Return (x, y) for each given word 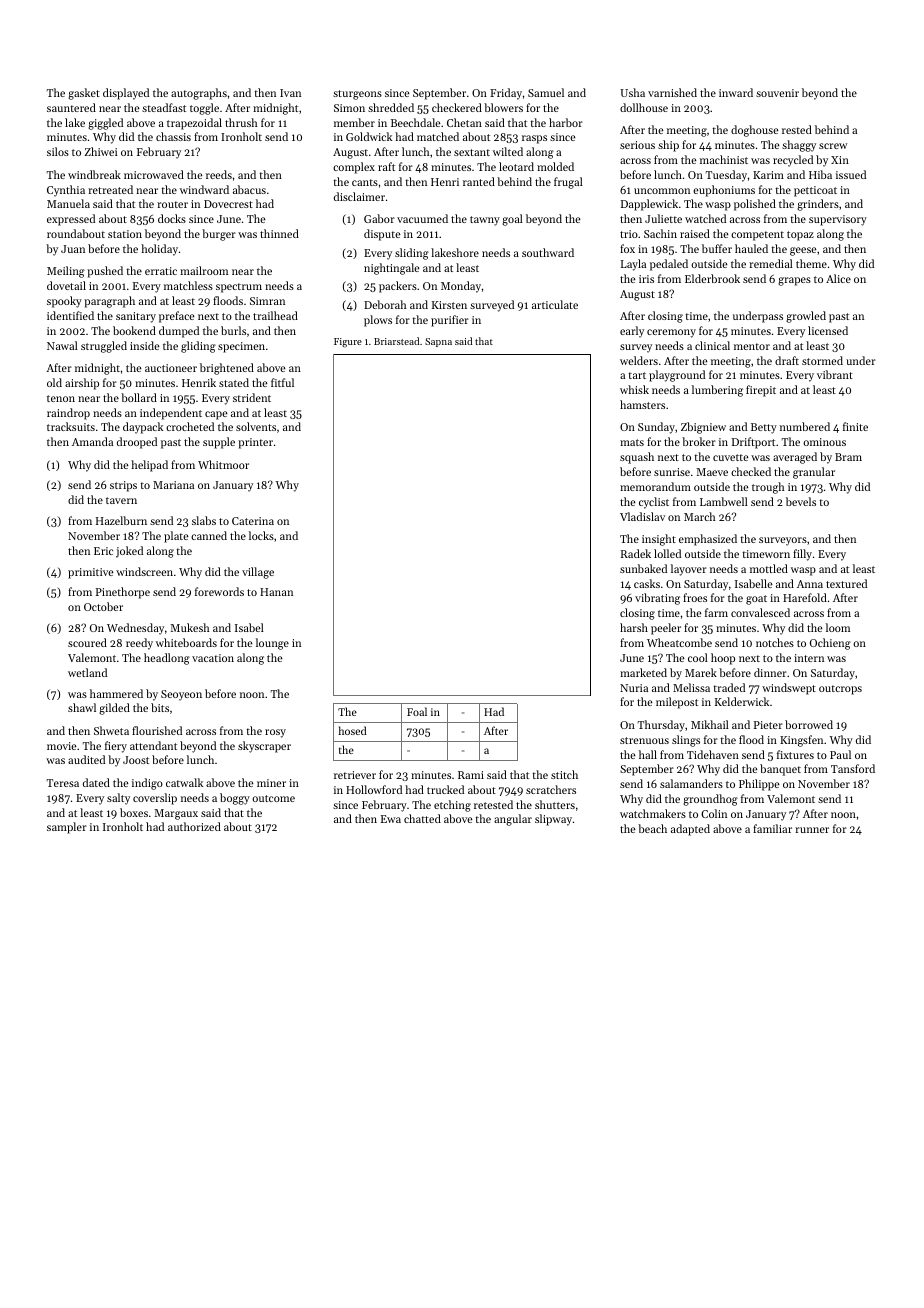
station (125, 234)
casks (647, 583)
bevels (801, 501)
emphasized (708, 540)
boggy (235, 799)
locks (261, 535)
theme (811, 263)
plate (176, 537)
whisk (634, 389)
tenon (61, 398)
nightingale (391, 269)
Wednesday (135, 629)
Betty (764, 428)
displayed (126, 94)
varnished (672, 92)
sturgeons (357, 95)
